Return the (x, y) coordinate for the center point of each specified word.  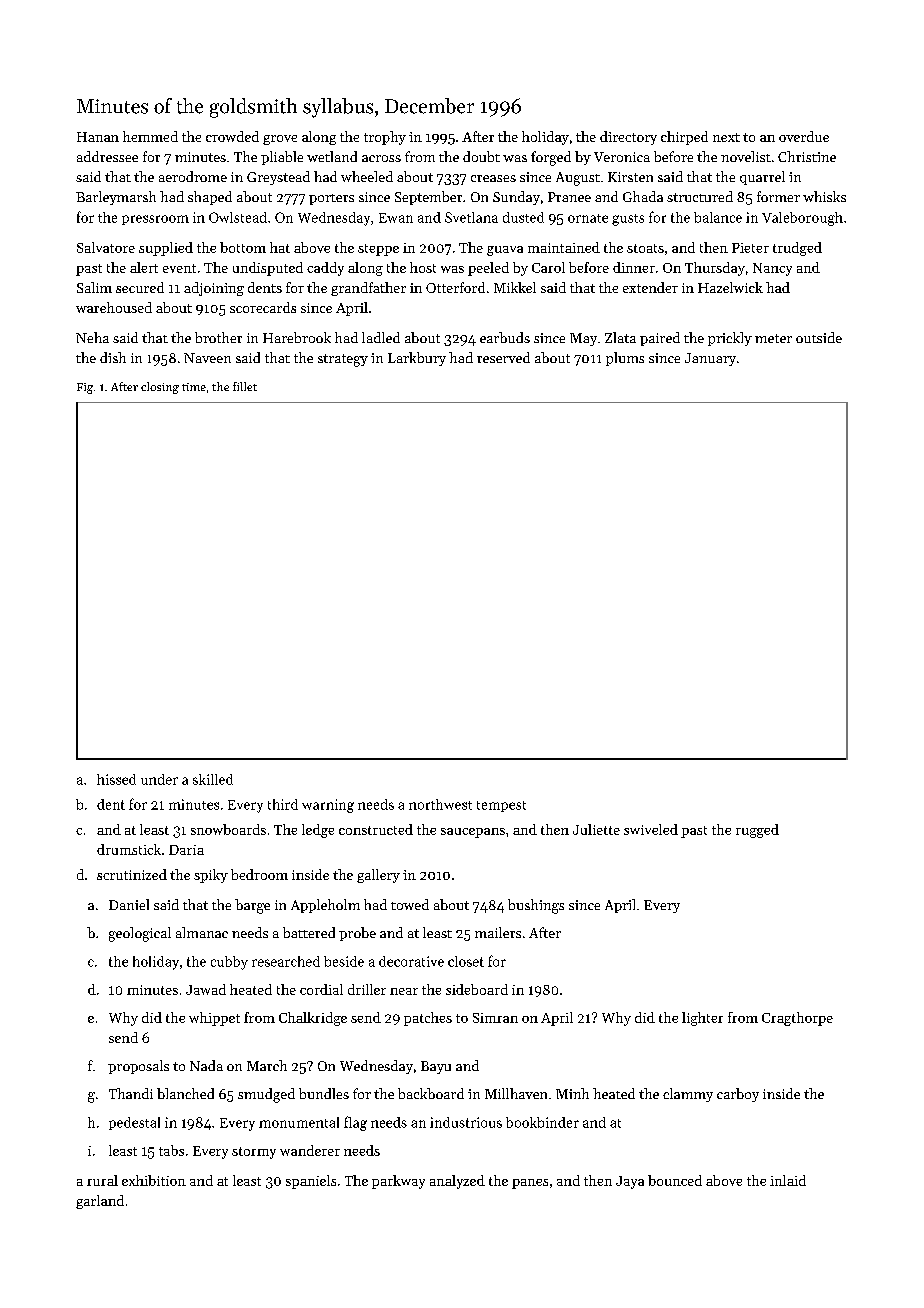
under (159, 779)
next (726, 137)
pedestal (134, 1123)
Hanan (98, 137)
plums (625, 359)
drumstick (129, 849)
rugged (757, 831)
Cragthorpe (797, 1019)
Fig (85, 388)
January (710, 359)
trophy (385, 138)
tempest (501, 806)
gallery (378, 876)
